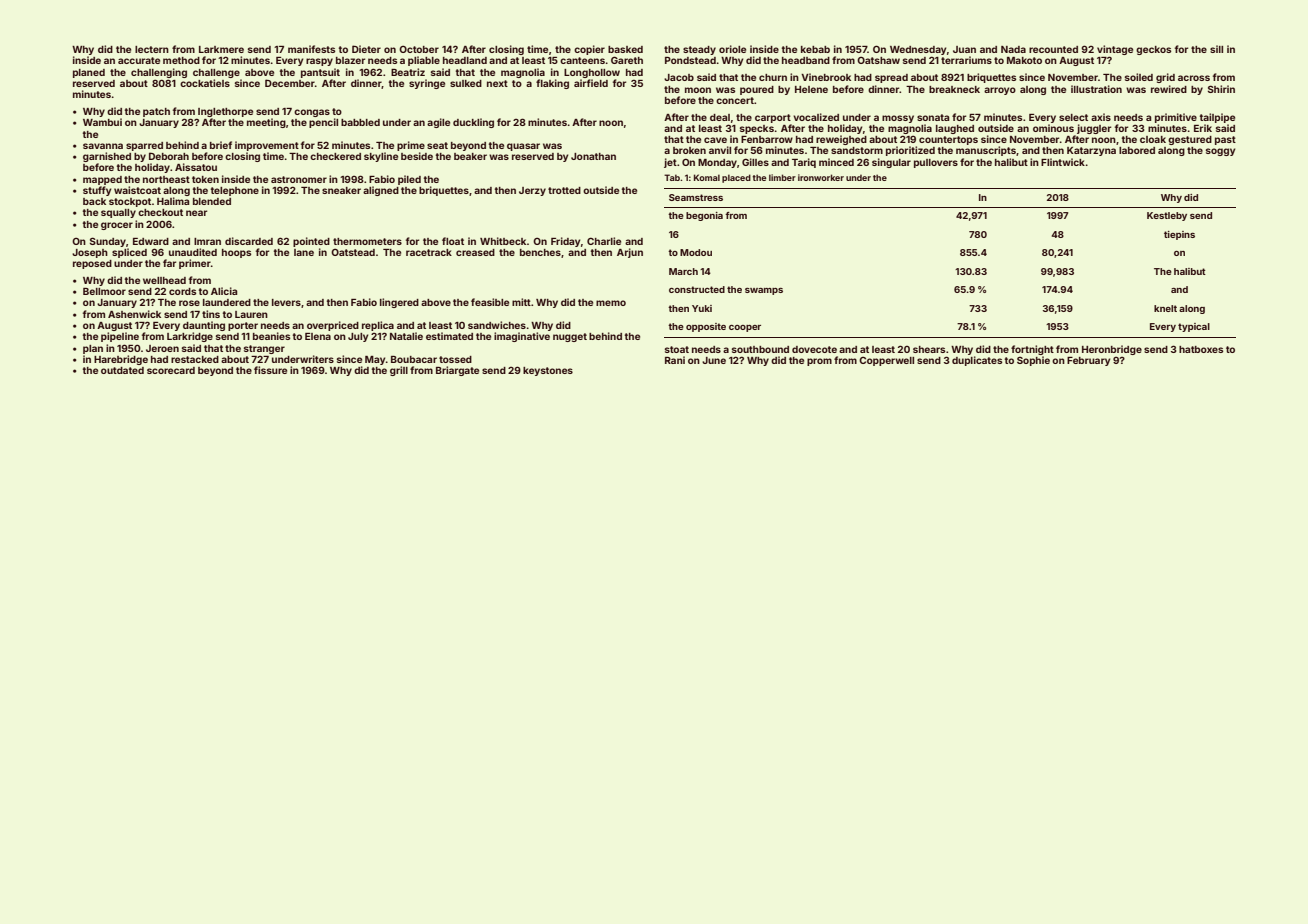  Describe the element at coordinates (548, 371) in the screenshot. I see `keystones` at that location.
